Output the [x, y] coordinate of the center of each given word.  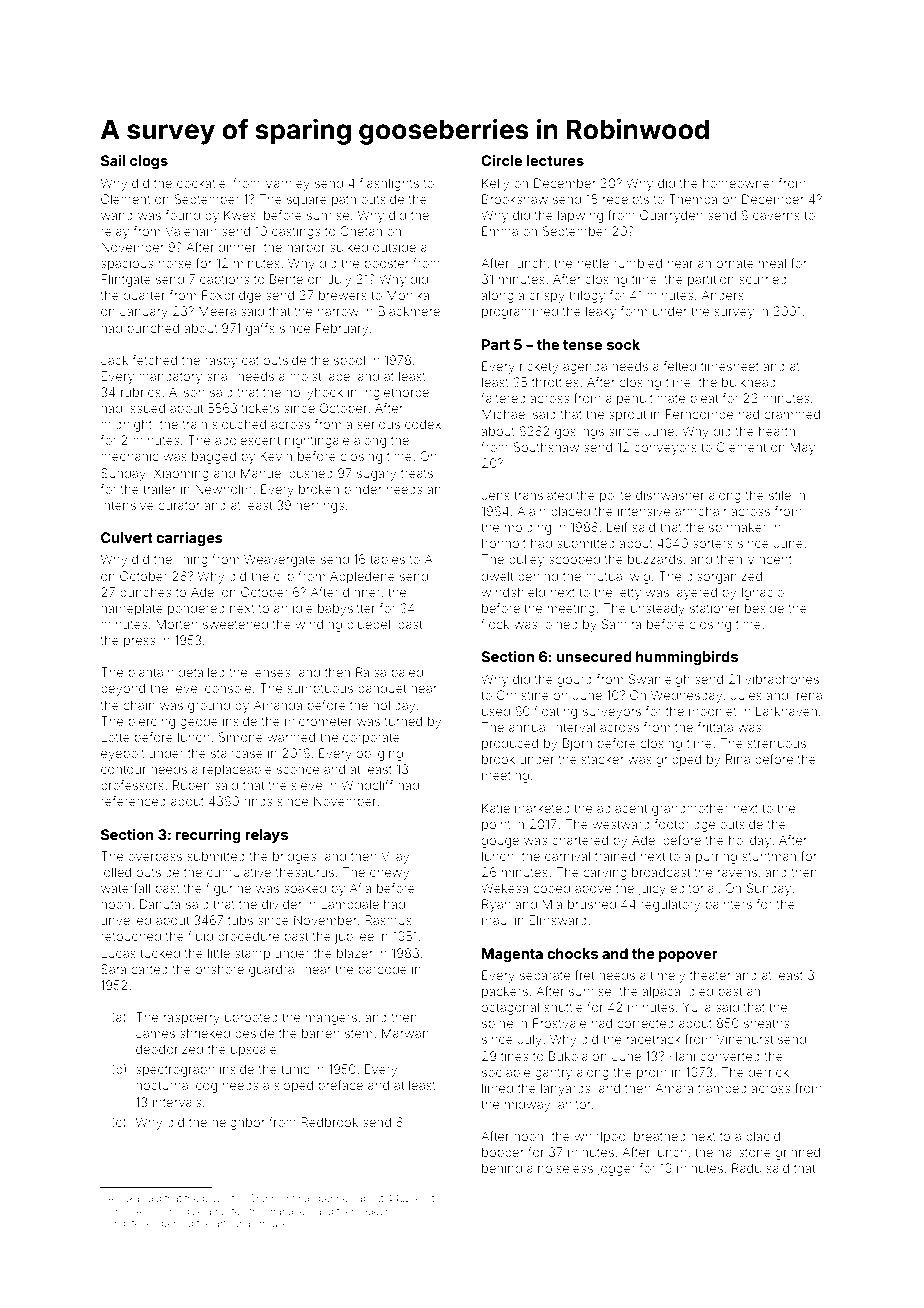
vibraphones [782, 680]
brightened [133, 1224]
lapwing [580, 216]
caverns [776, 216]
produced [510, 744]
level [186, 688]
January [144, 312]
